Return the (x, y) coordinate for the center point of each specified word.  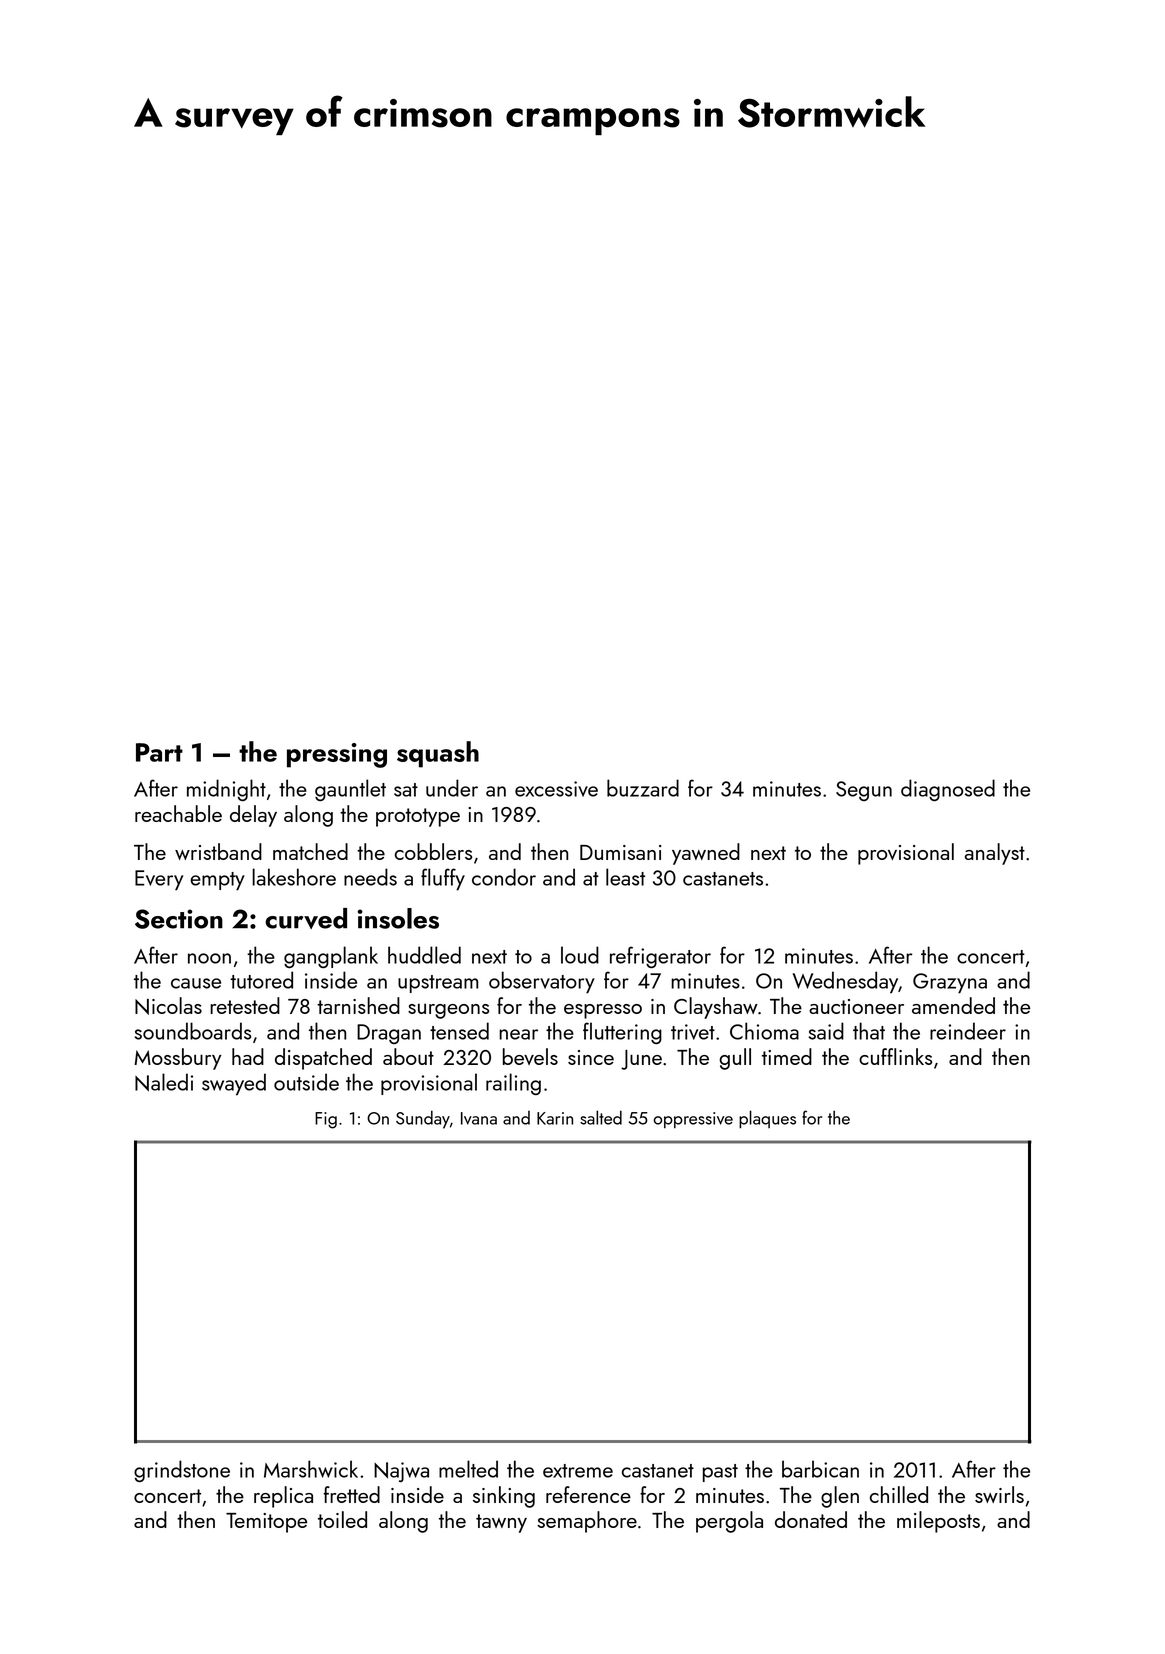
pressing (337, 755)
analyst (995, 854)
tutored (261, 980)
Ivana (479, 1118)
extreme (578, 1471)
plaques (767, 1119)
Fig (326, 1120)
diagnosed (948, 790)
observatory (542, 982)
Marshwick (311, 1469)
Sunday (423, 1119)
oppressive (693, 1120)
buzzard (643, 788)
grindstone (182, 1471)
